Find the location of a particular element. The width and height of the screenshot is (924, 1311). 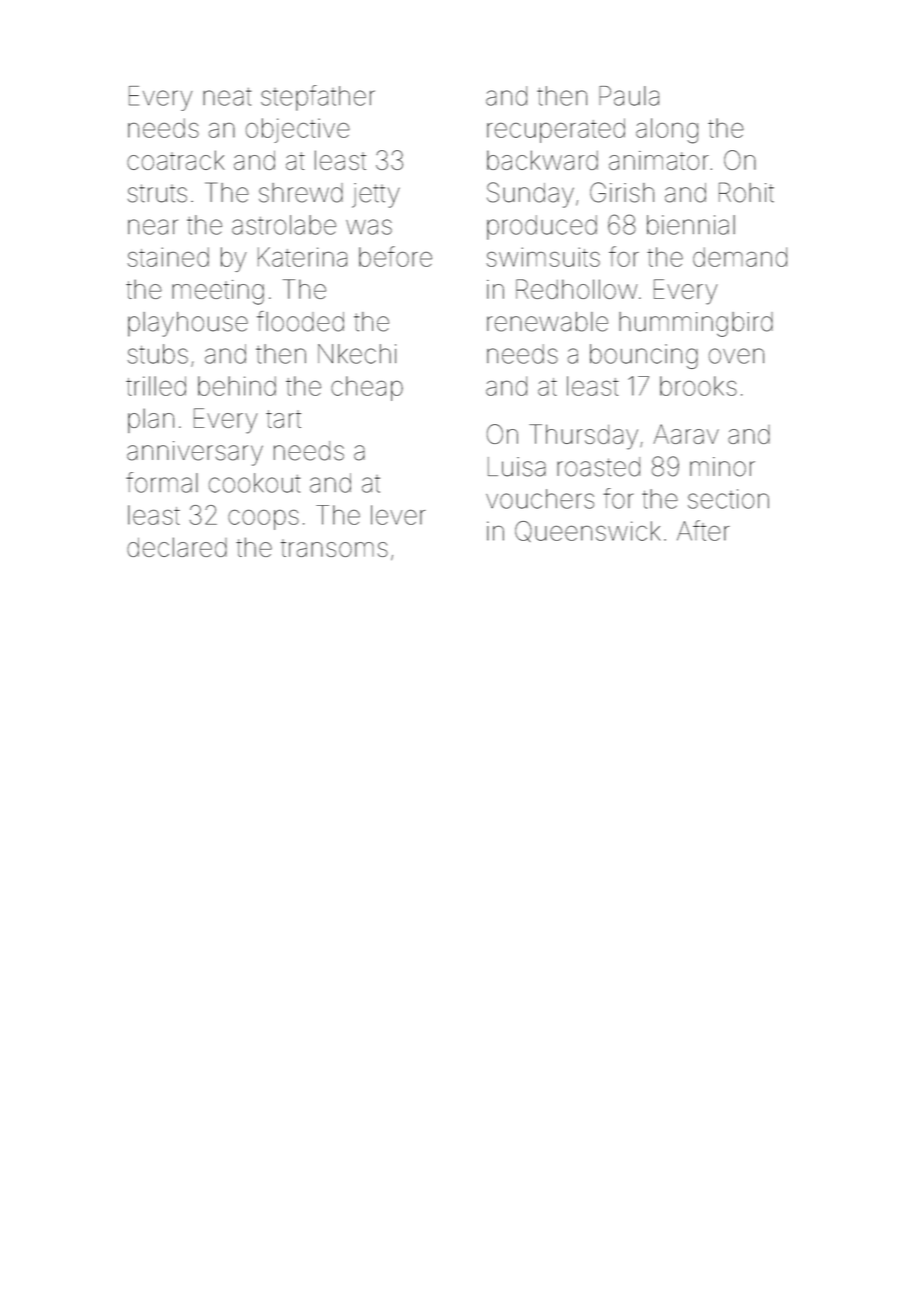

transoms is located at coordinates (334, 548).
